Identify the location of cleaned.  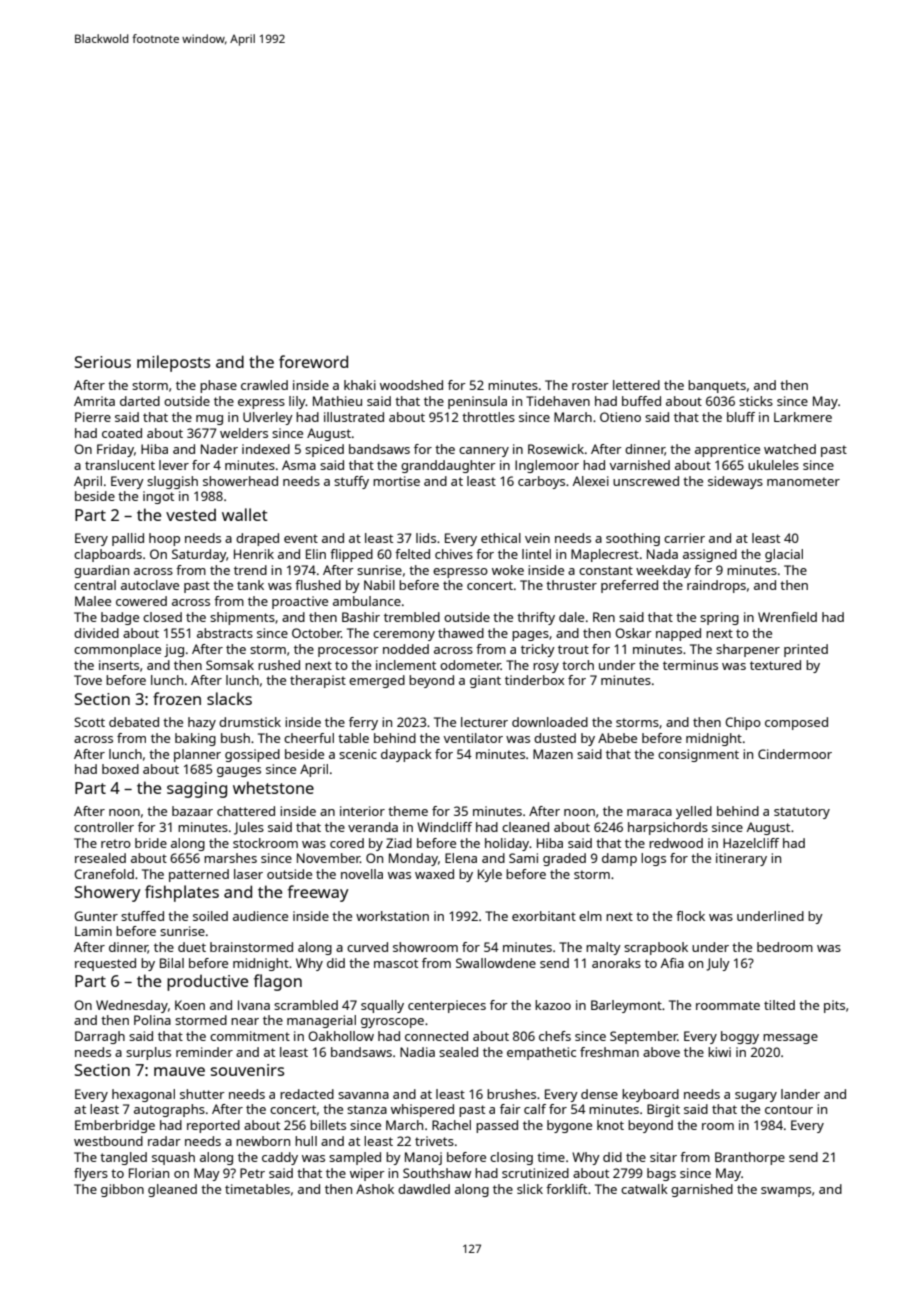
(525, 827).
